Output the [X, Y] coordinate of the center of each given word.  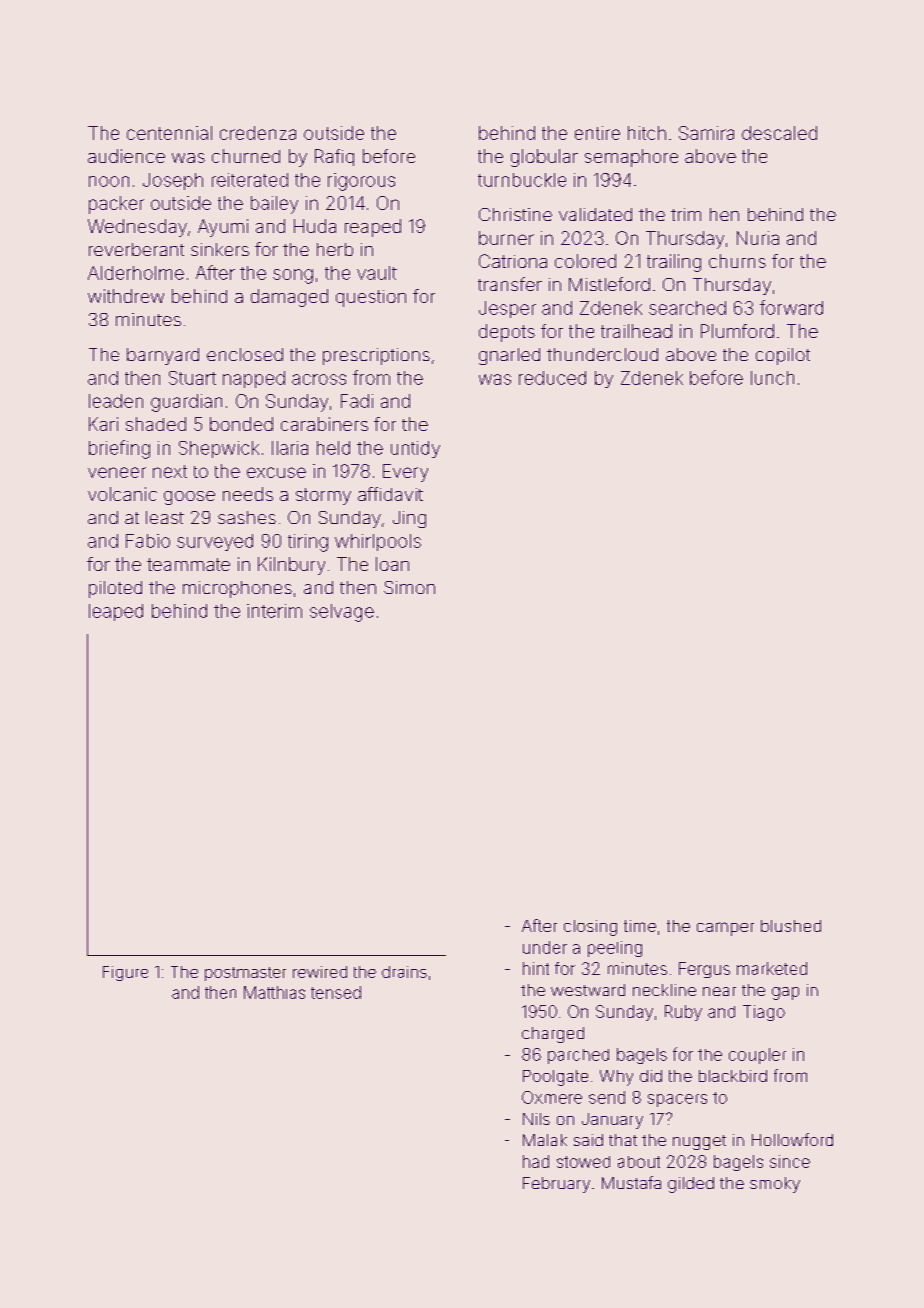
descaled [779, 133]
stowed [583, 1162]
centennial [169, 133]
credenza [258, 133]
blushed [791, 926]
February [556, 1185]
